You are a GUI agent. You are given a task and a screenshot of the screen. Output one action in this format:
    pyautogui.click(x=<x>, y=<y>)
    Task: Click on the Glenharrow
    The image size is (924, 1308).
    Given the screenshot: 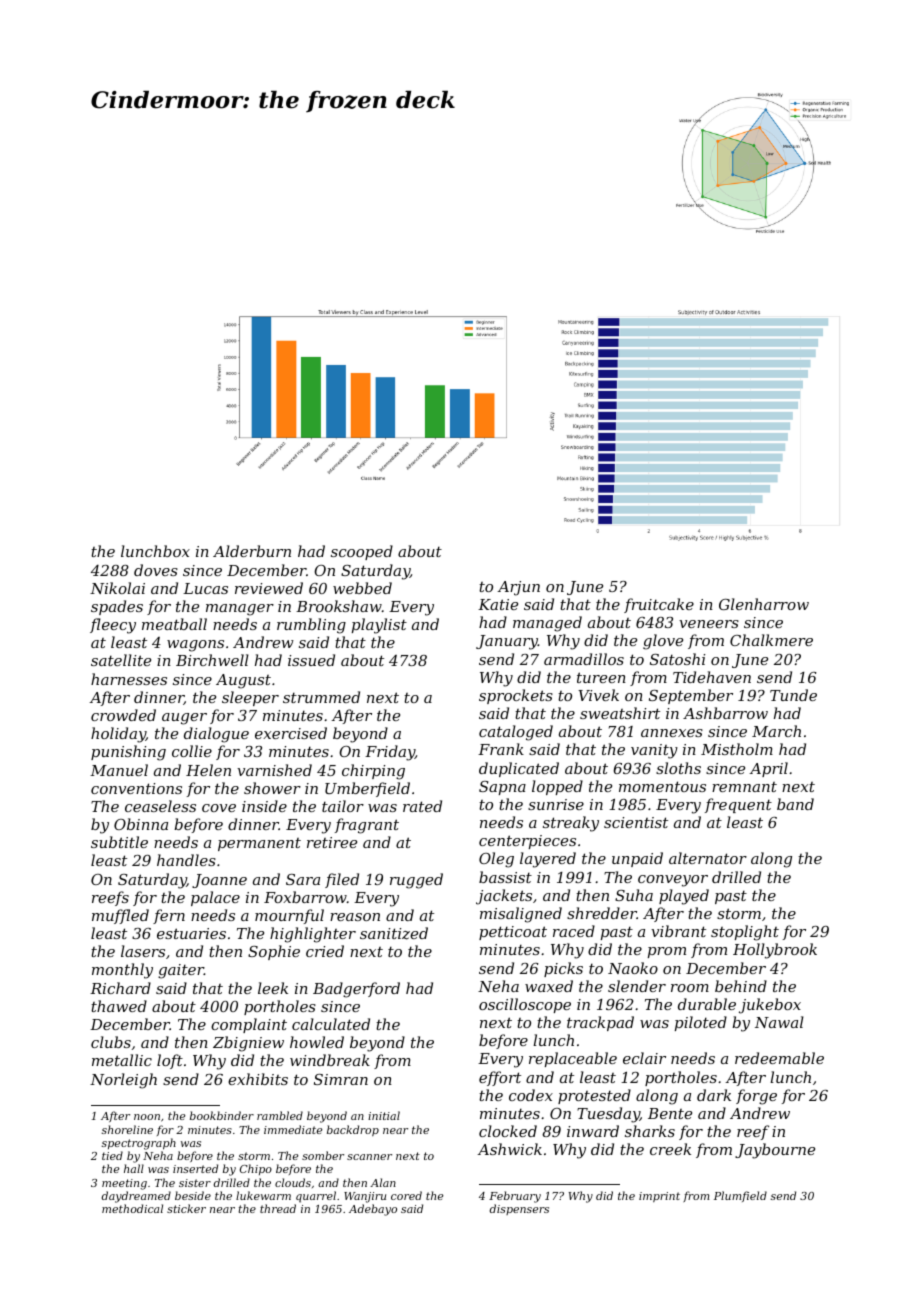 What is the action you would take?
    pyautogui.click(x=764, y=604)
